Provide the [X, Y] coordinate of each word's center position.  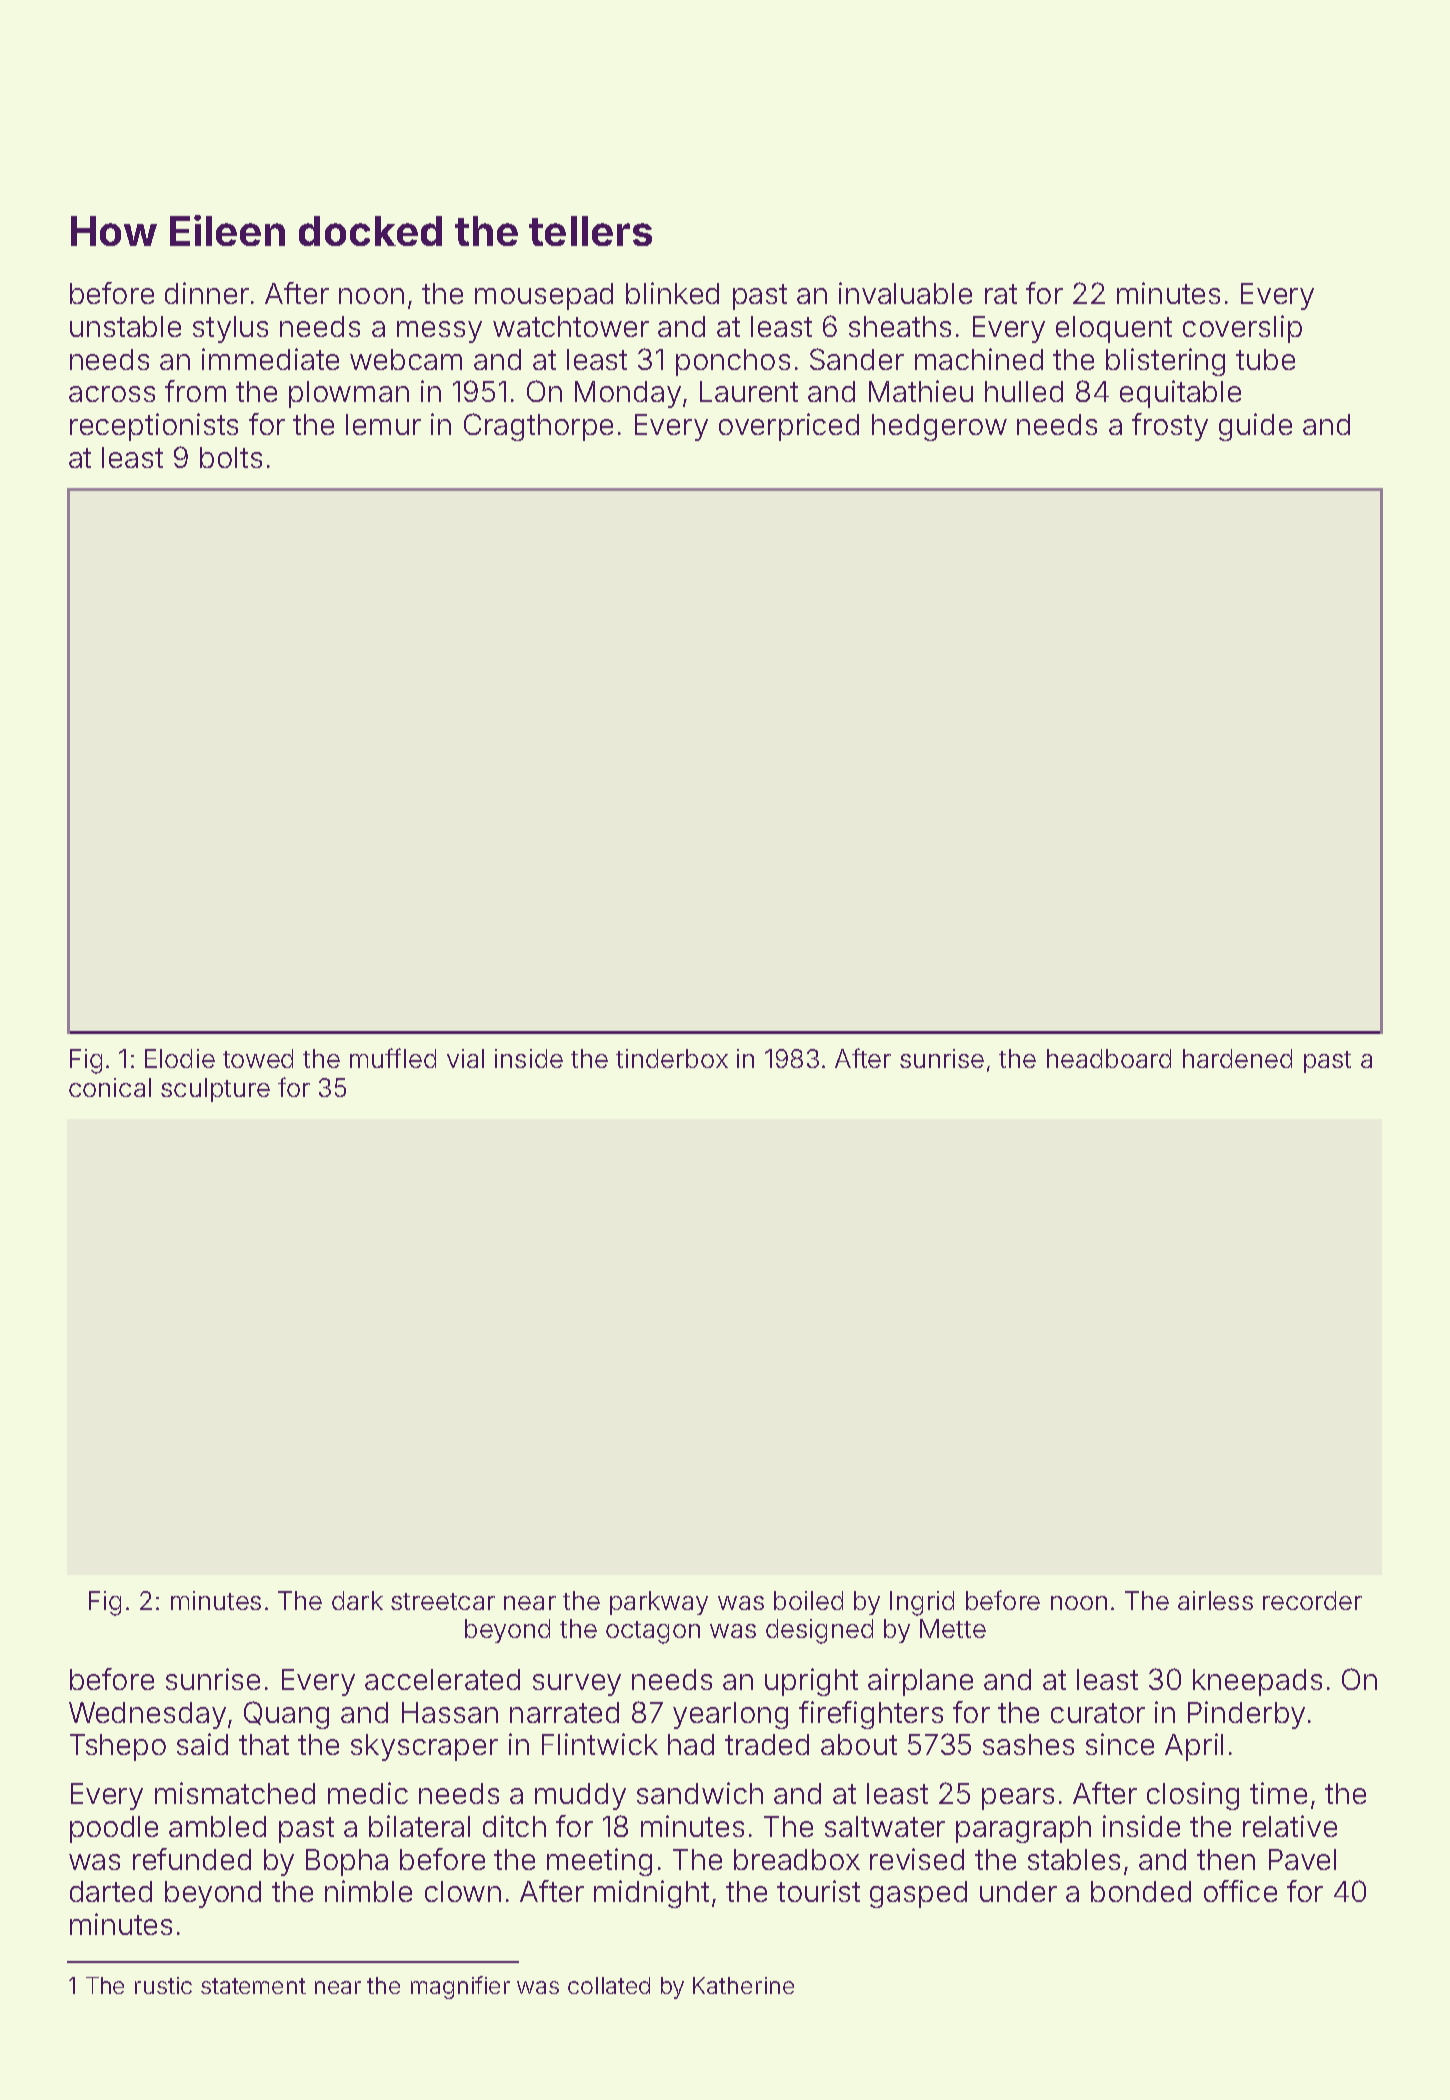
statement [253, 1986]
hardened [1237, 1058]
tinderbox [672, 1058]
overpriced [789, 427]
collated [609, 1985]
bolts [231, 457]
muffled [393, 1058]
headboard [1109, 1058]
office [1240, 1891]
